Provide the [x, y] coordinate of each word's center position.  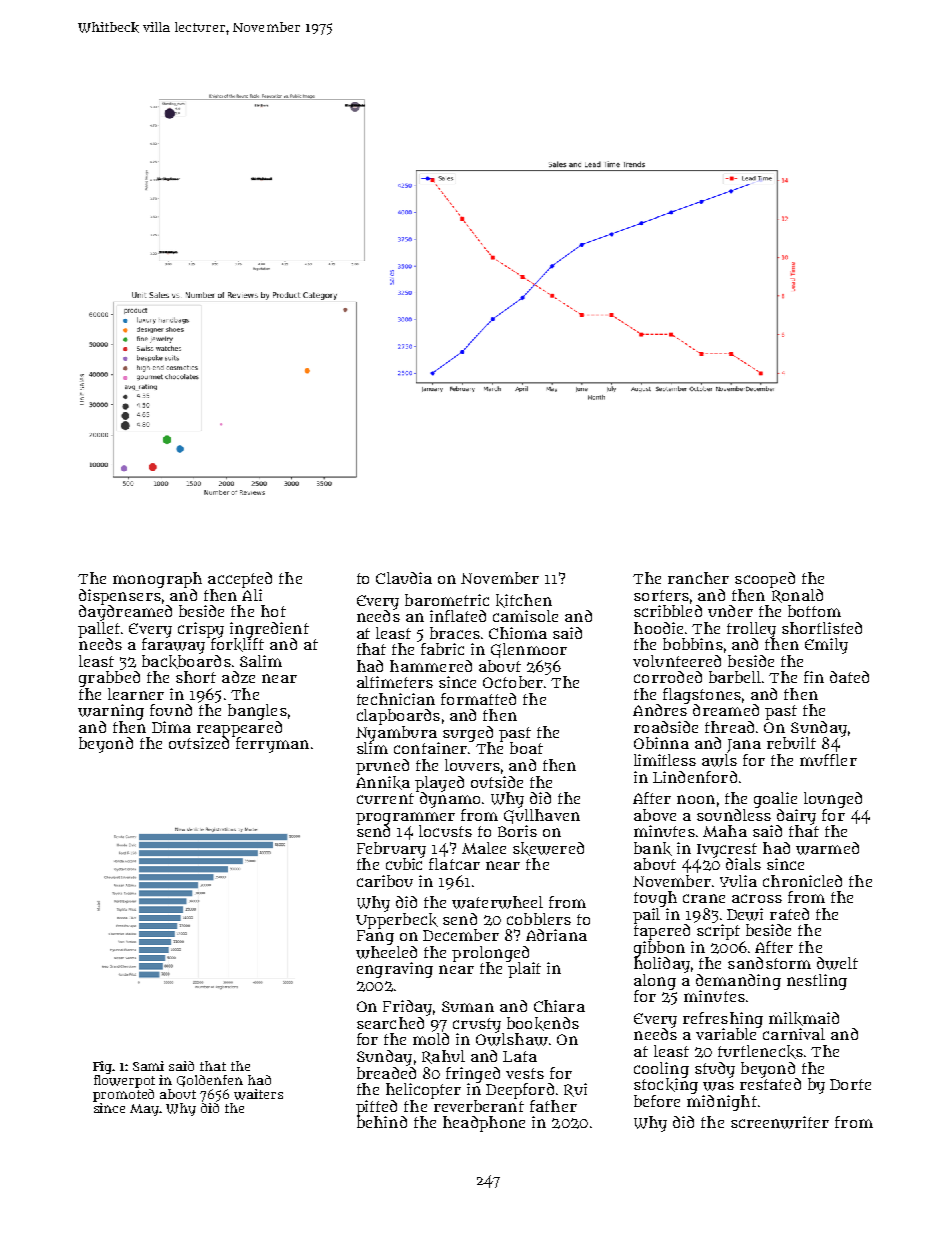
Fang [375, 937]
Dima [171, 727]
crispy [201, 630]
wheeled [386, 952]
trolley [751, 630]
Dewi [745, 914]
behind [382, 1122]
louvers [472, 765]
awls [719, 760]
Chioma [518, 633]
